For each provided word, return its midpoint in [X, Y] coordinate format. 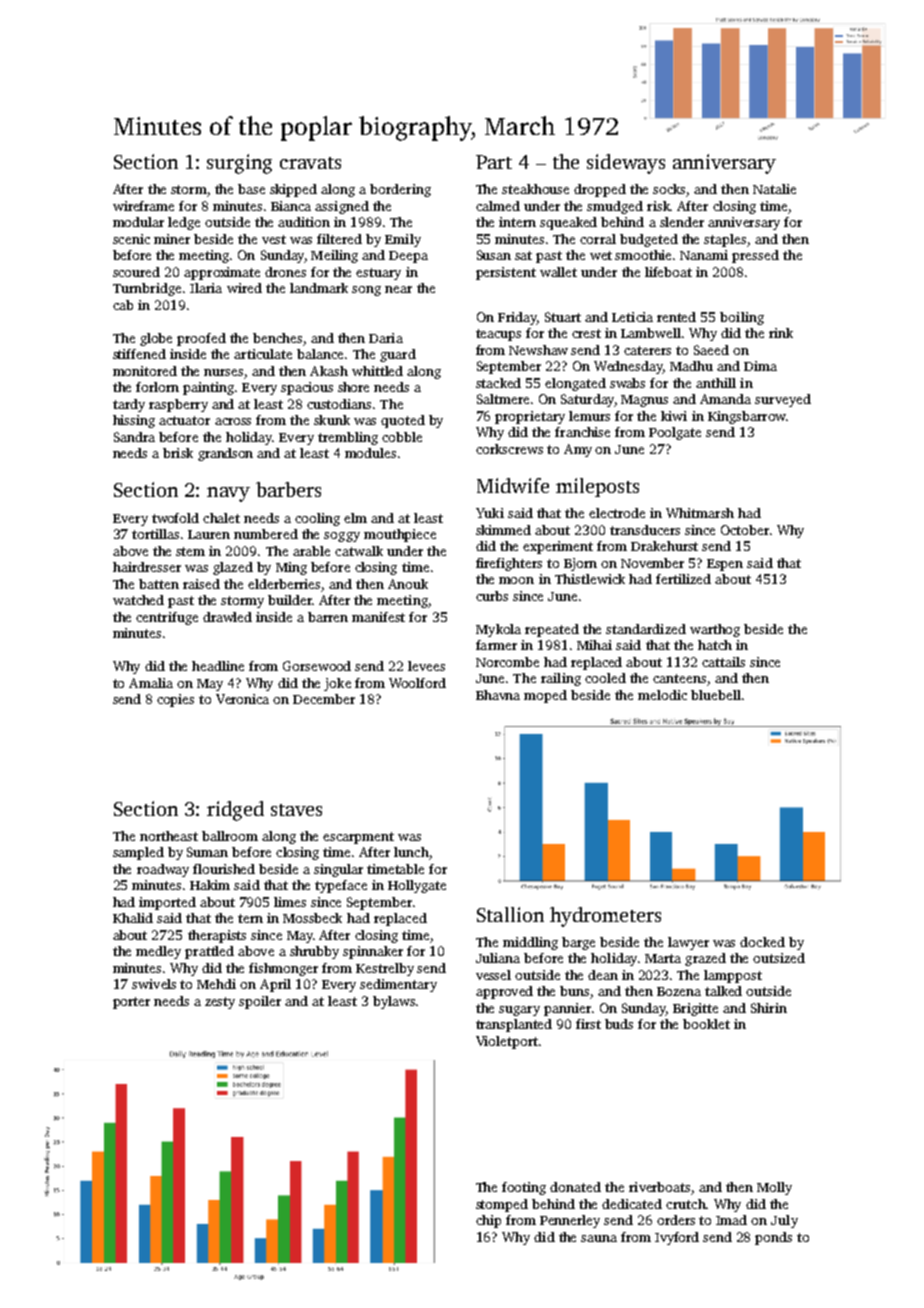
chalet [221, 518]
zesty [220, 1003]
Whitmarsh [700, 513]
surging [239, 164]
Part [494, 162]
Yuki [490, 513]
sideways [626, 164]
